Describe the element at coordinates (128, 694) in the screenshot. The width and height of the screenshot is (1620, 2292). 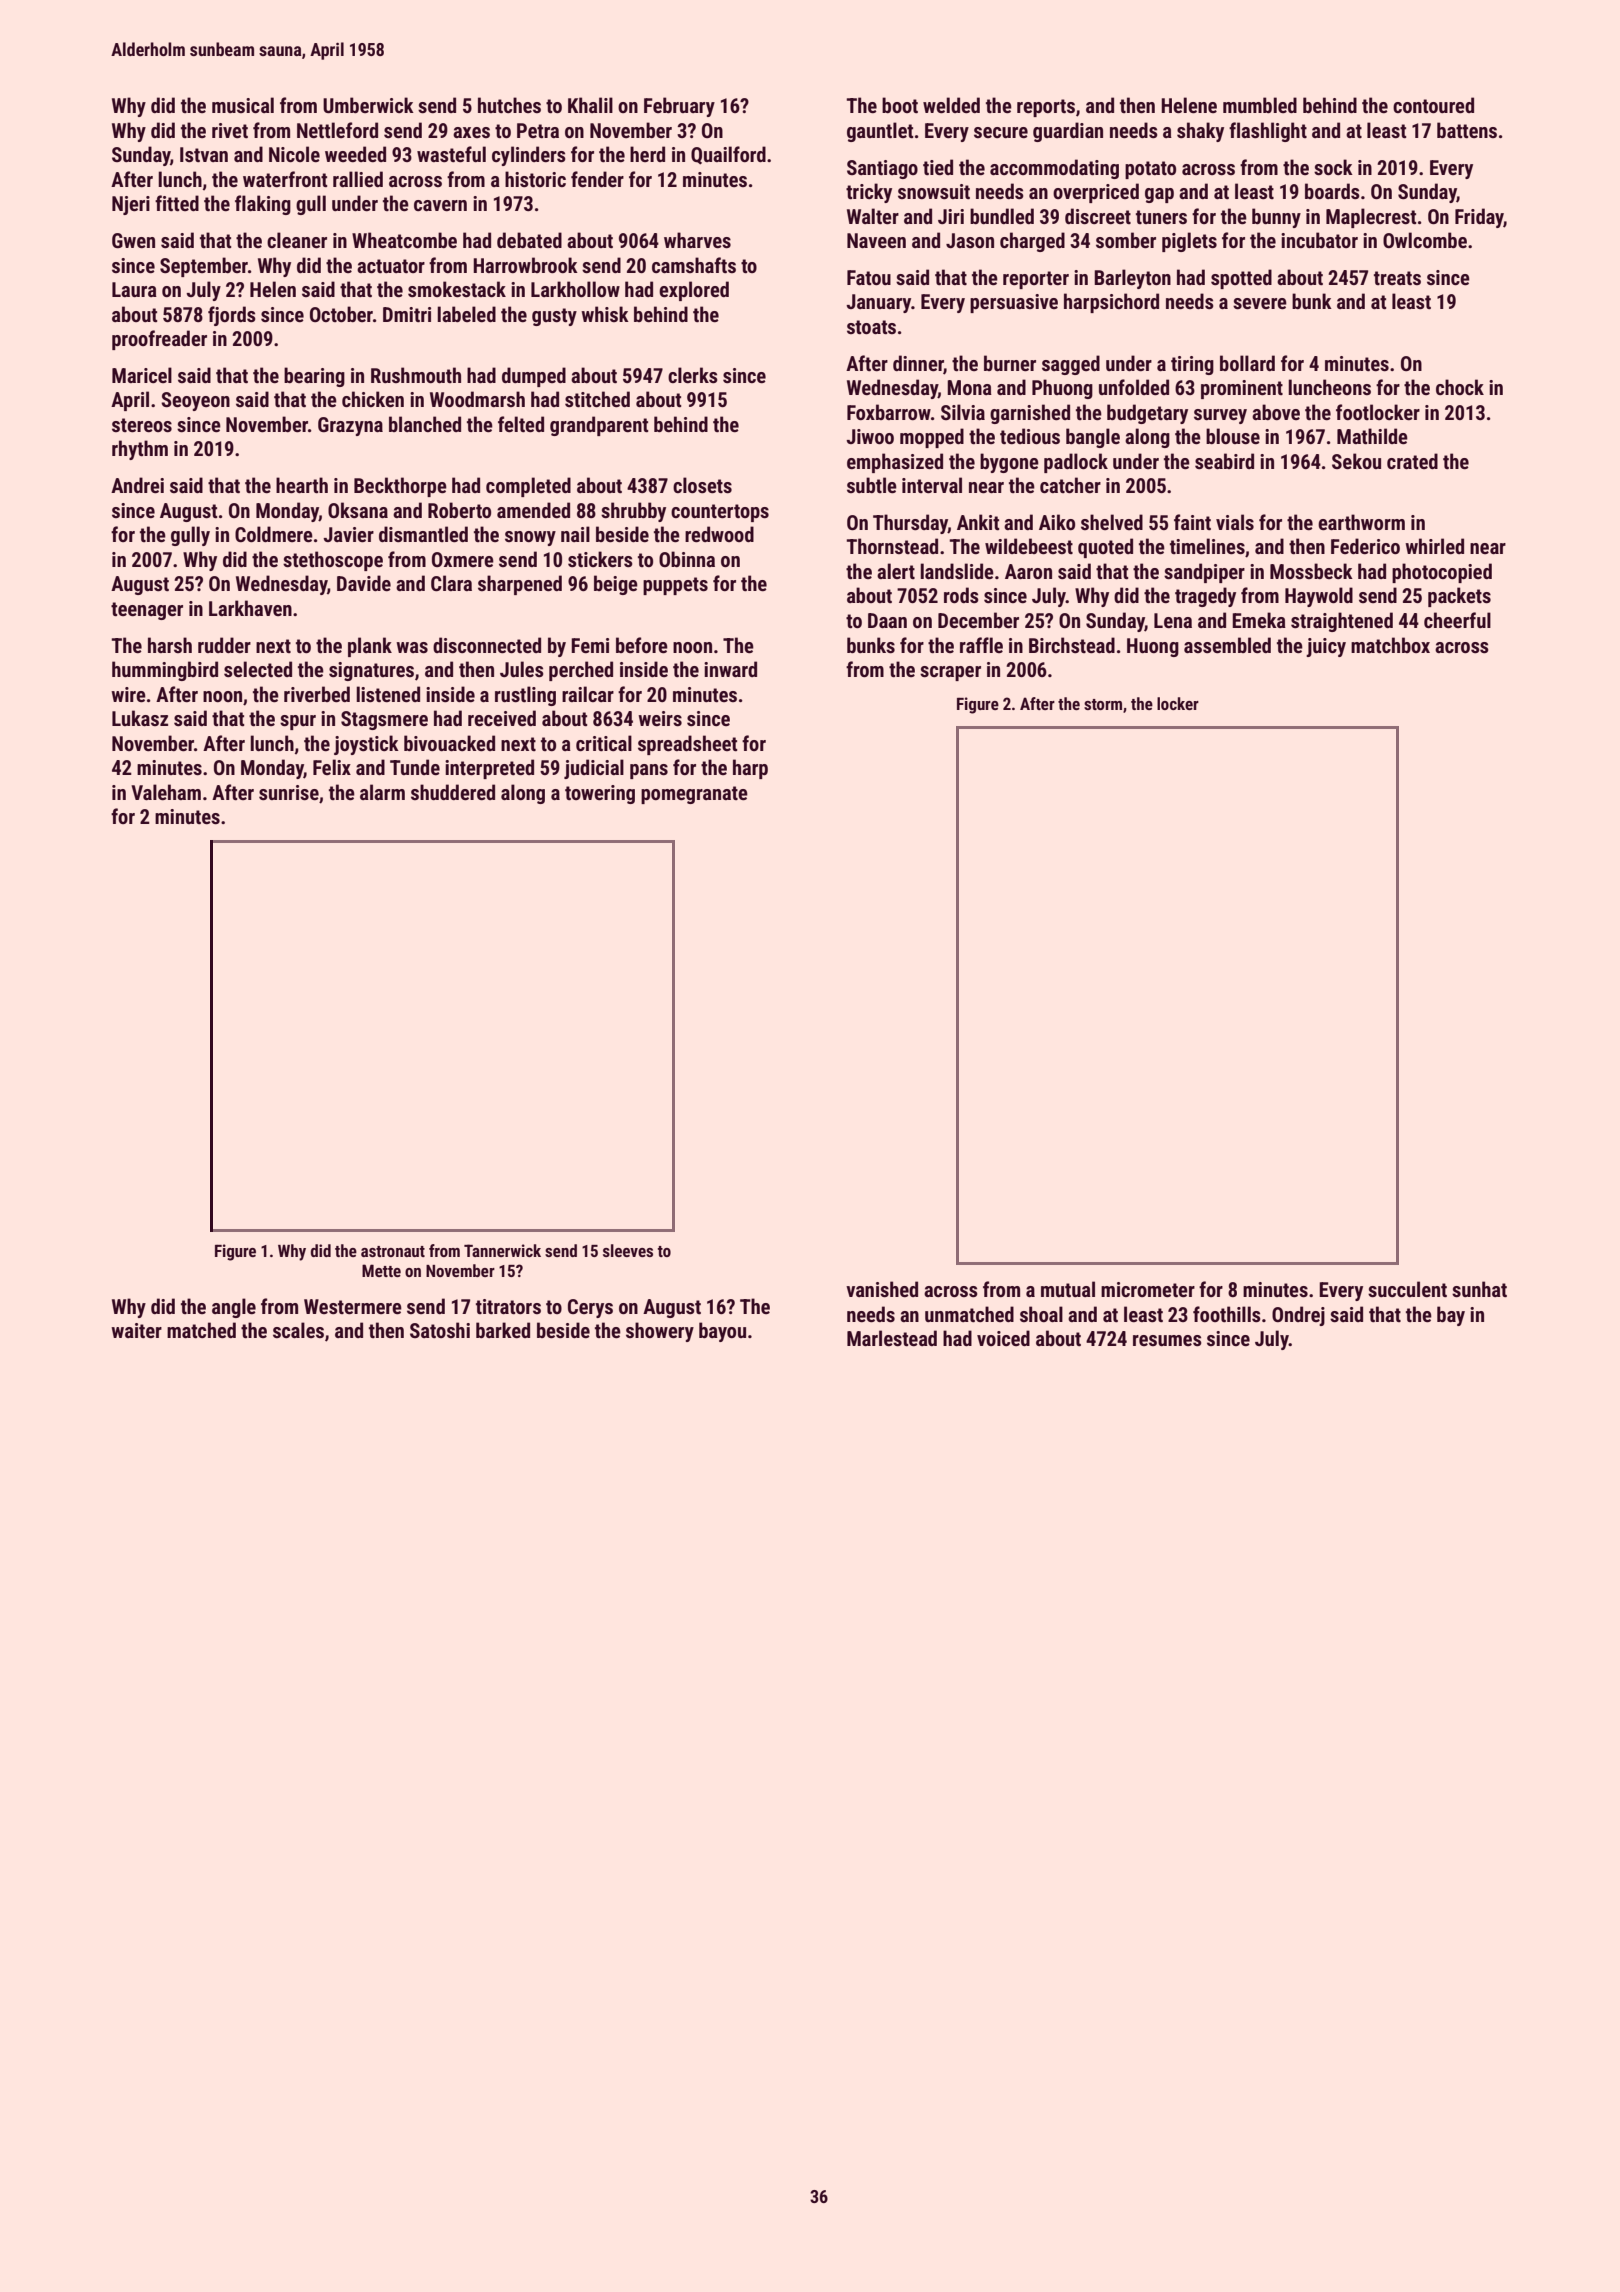
I see `wire` at that location.
